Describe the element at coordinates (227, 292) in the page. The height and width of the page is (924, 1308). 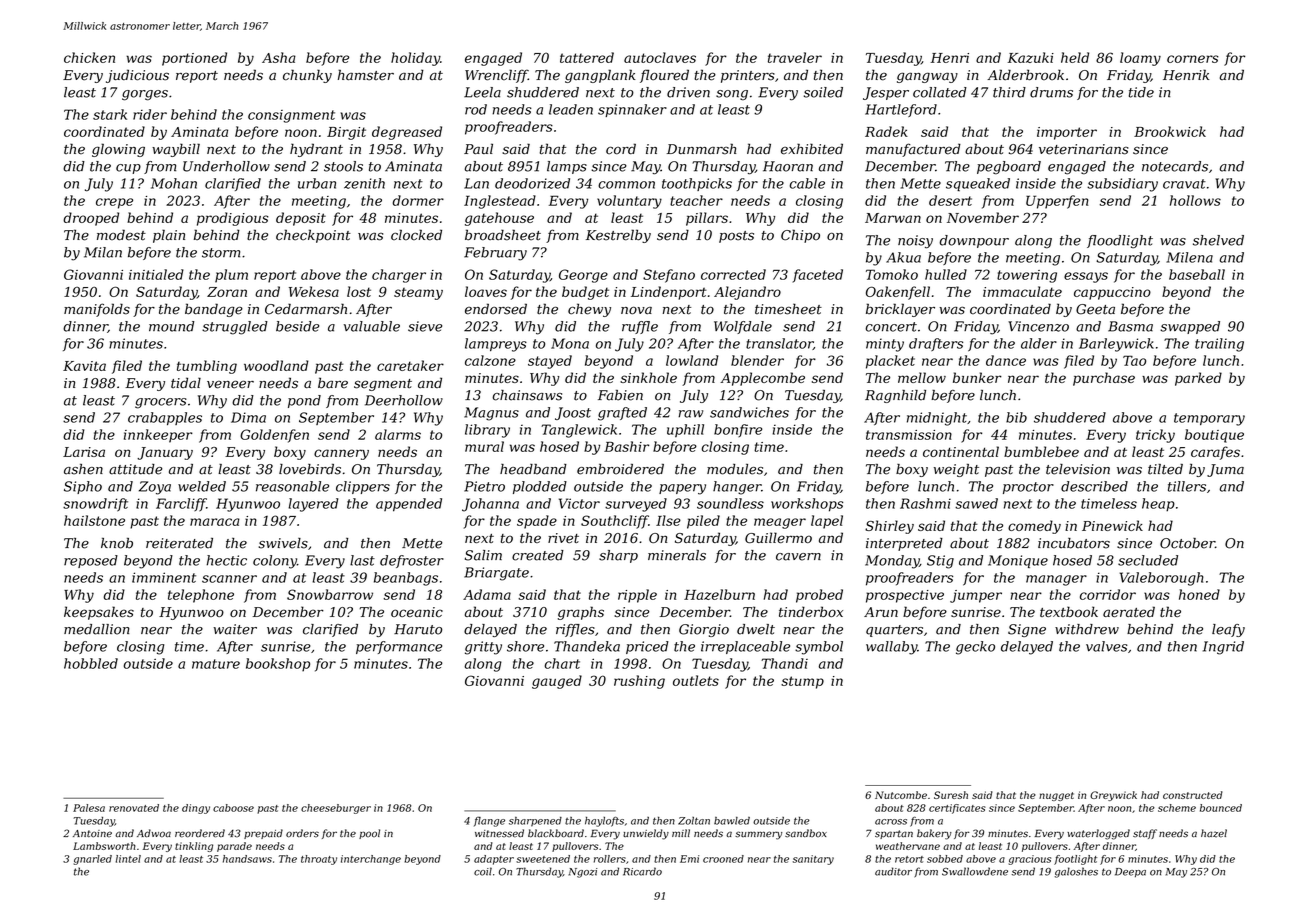
I see `Zoran` at that location.
